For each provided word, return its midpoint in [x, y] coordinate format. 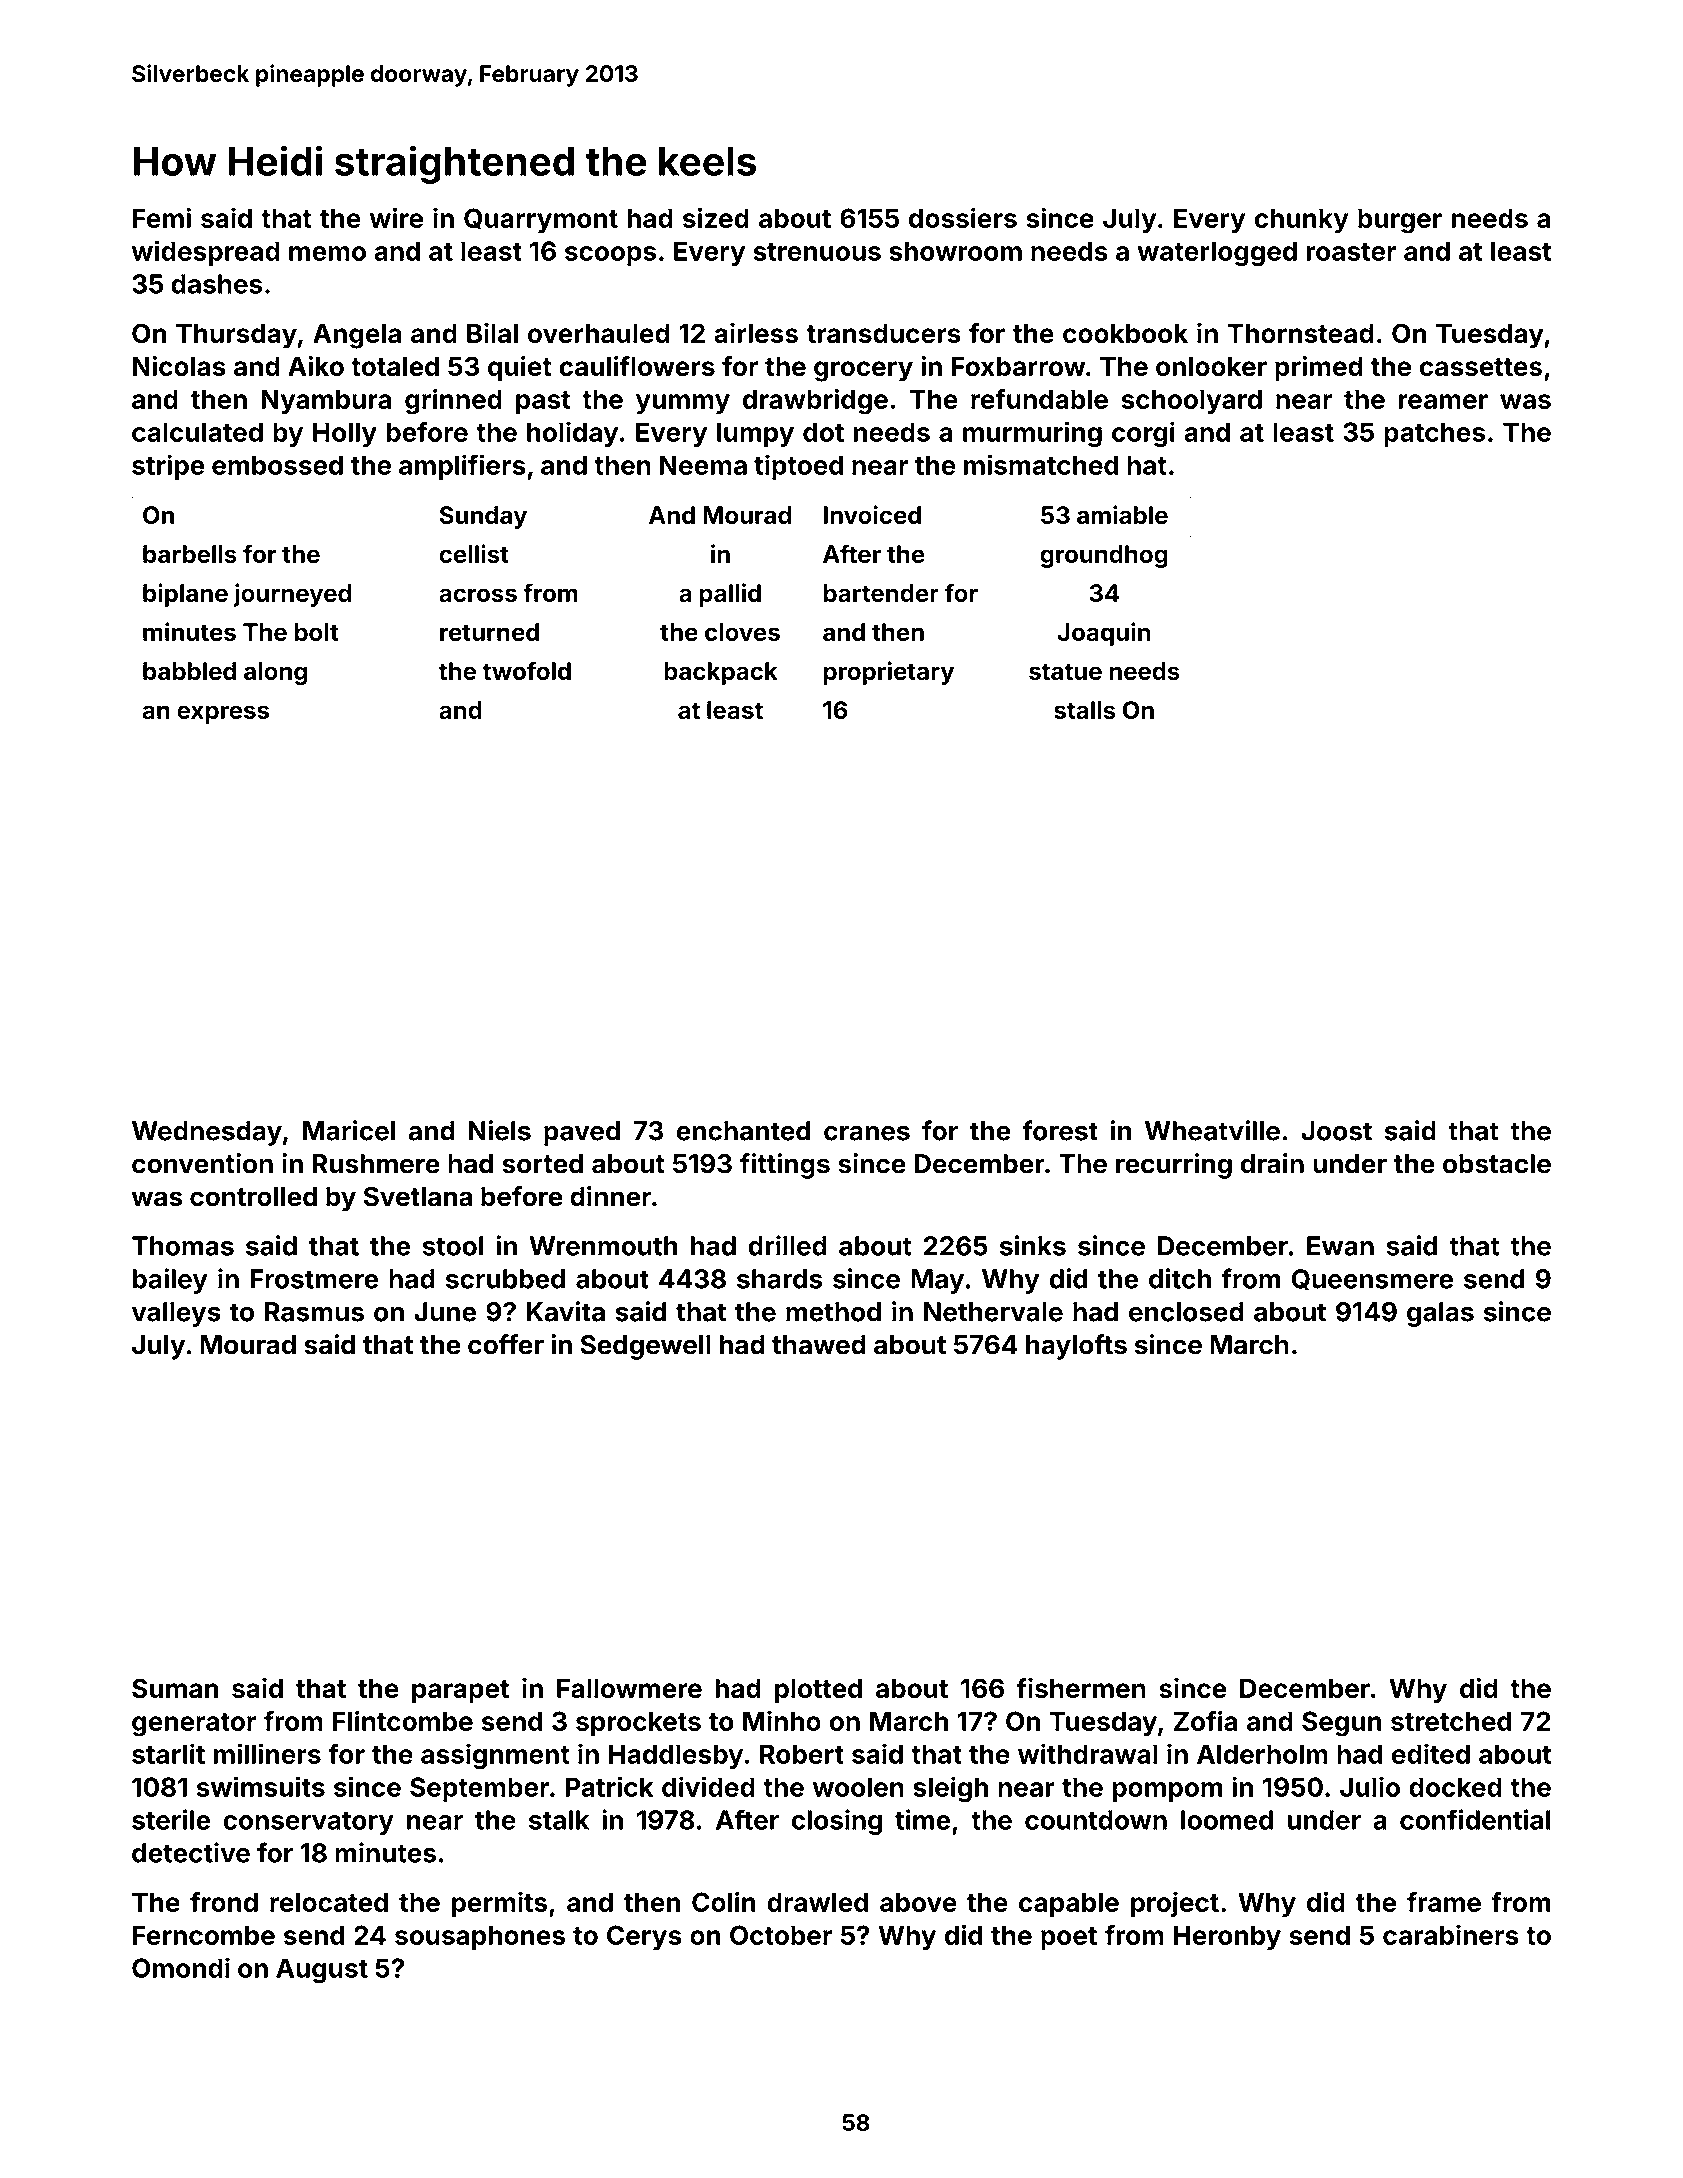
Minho [782, 1720]
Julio [1370, 1786]
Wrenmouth [603, 1246]
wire [396, 217]
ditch [1180, 1278]
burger [1400, 221]
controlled [253, 1197]
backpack [721, 673]
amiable [1122, 514]
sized [716, 217]
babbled [189, 671]
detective [191, 1852]
